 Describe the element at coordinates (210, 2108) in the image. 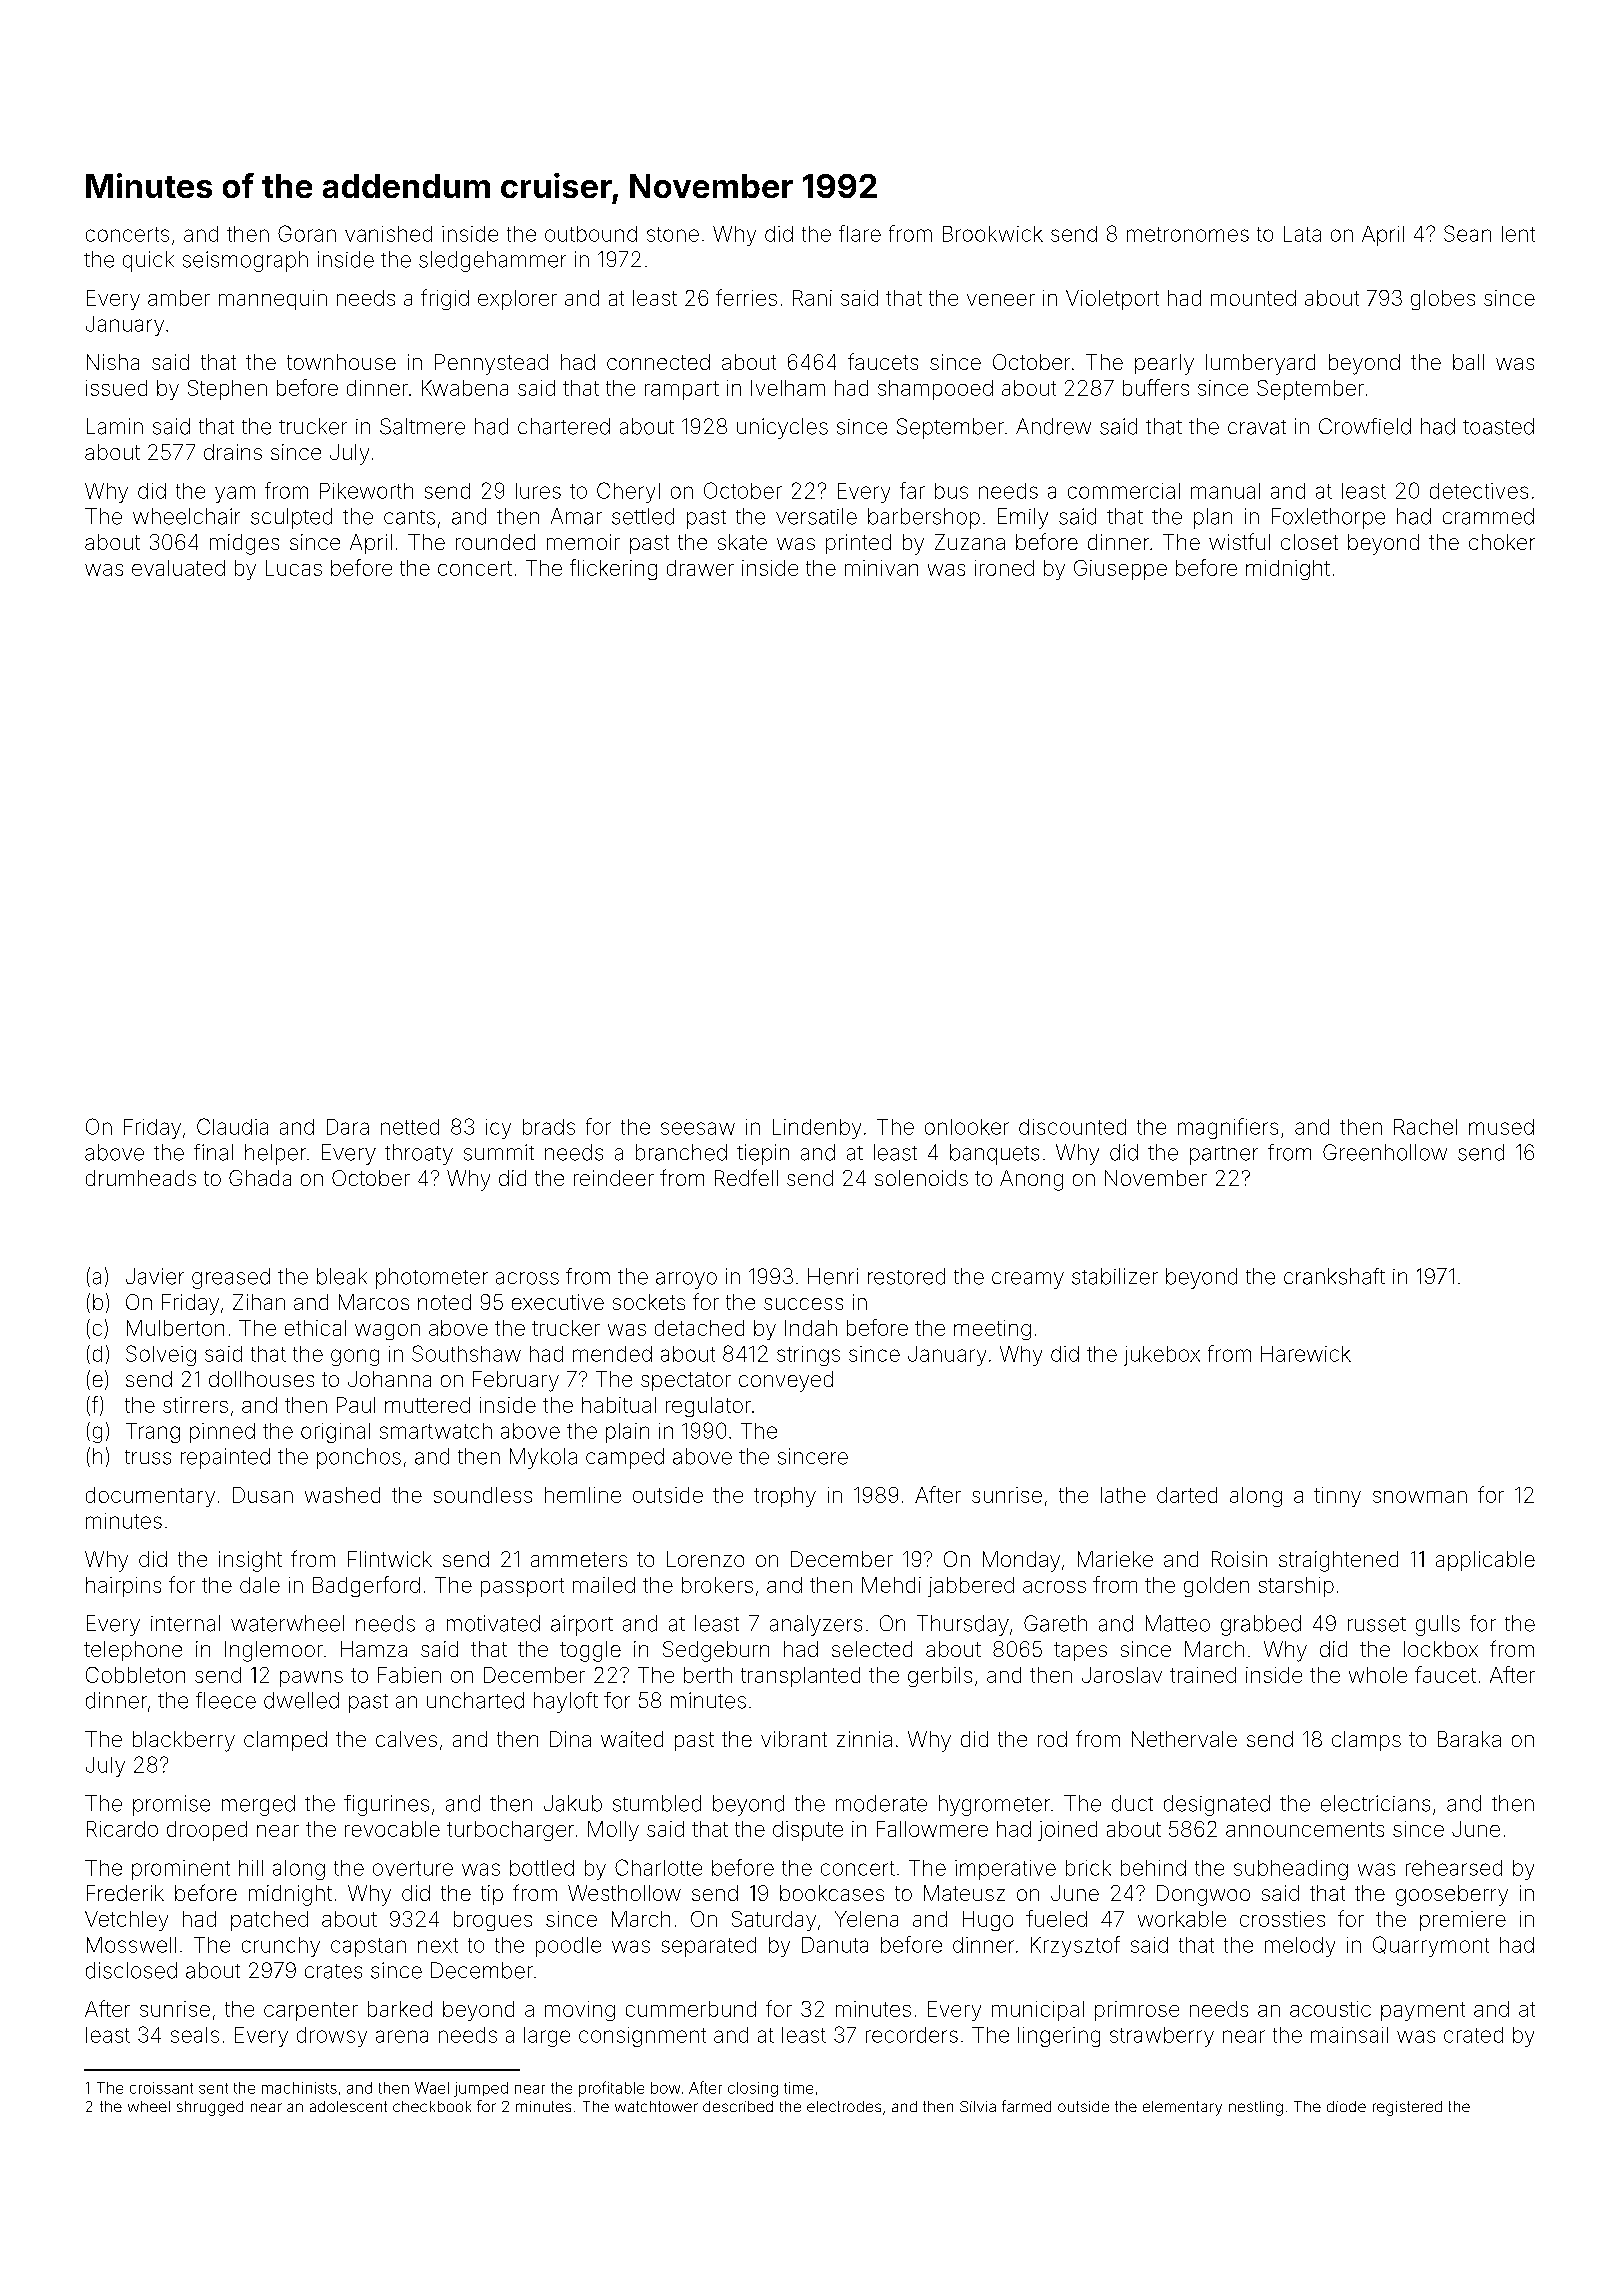

I see `shrugged` at that location.
